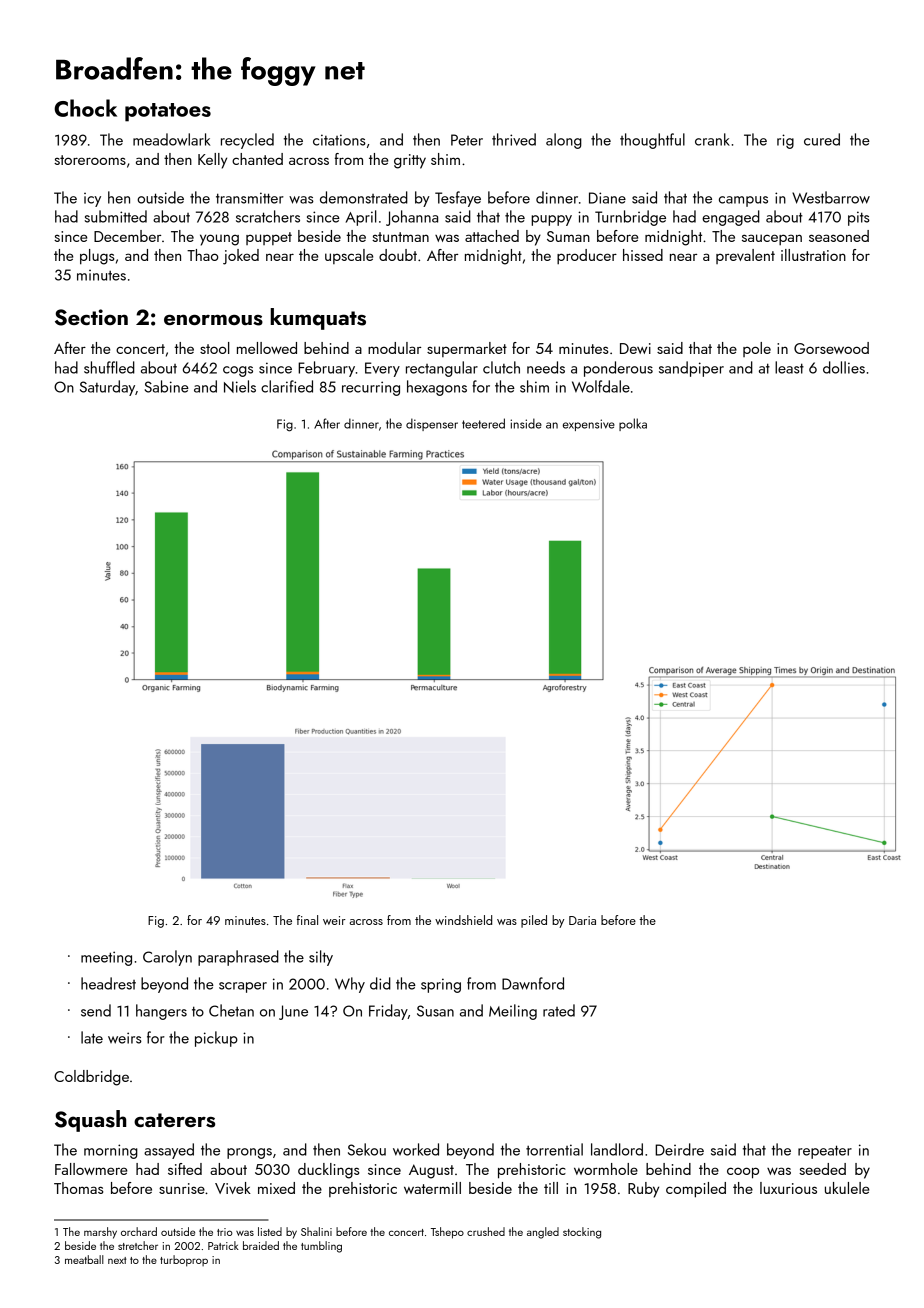  Describe the element at coordinates (171, 139) in the screenshot. I see `meadowlark` at that location.
